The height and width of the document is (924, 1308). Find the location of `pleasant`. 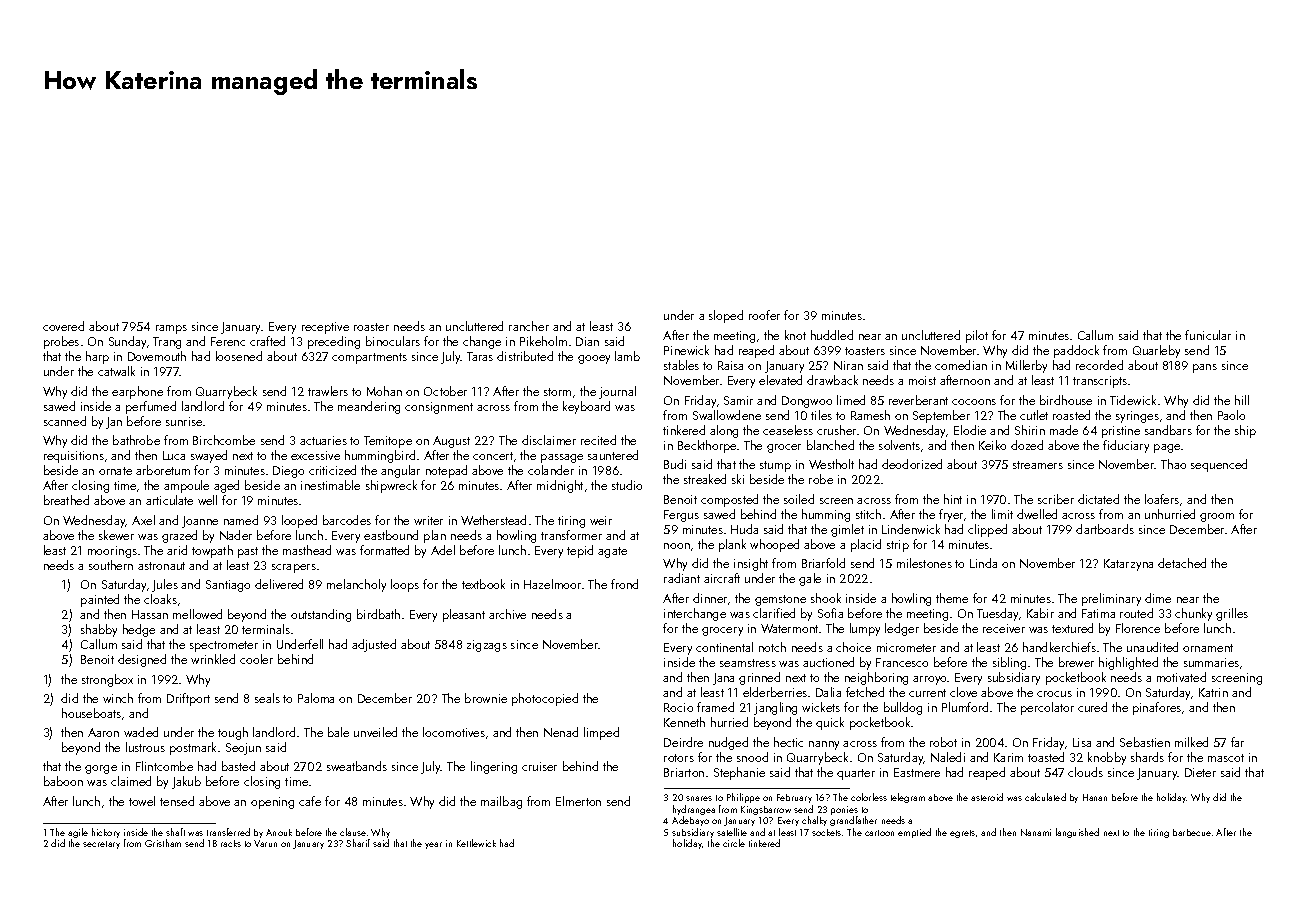

pleasant is located at coordinates (464, 615).
